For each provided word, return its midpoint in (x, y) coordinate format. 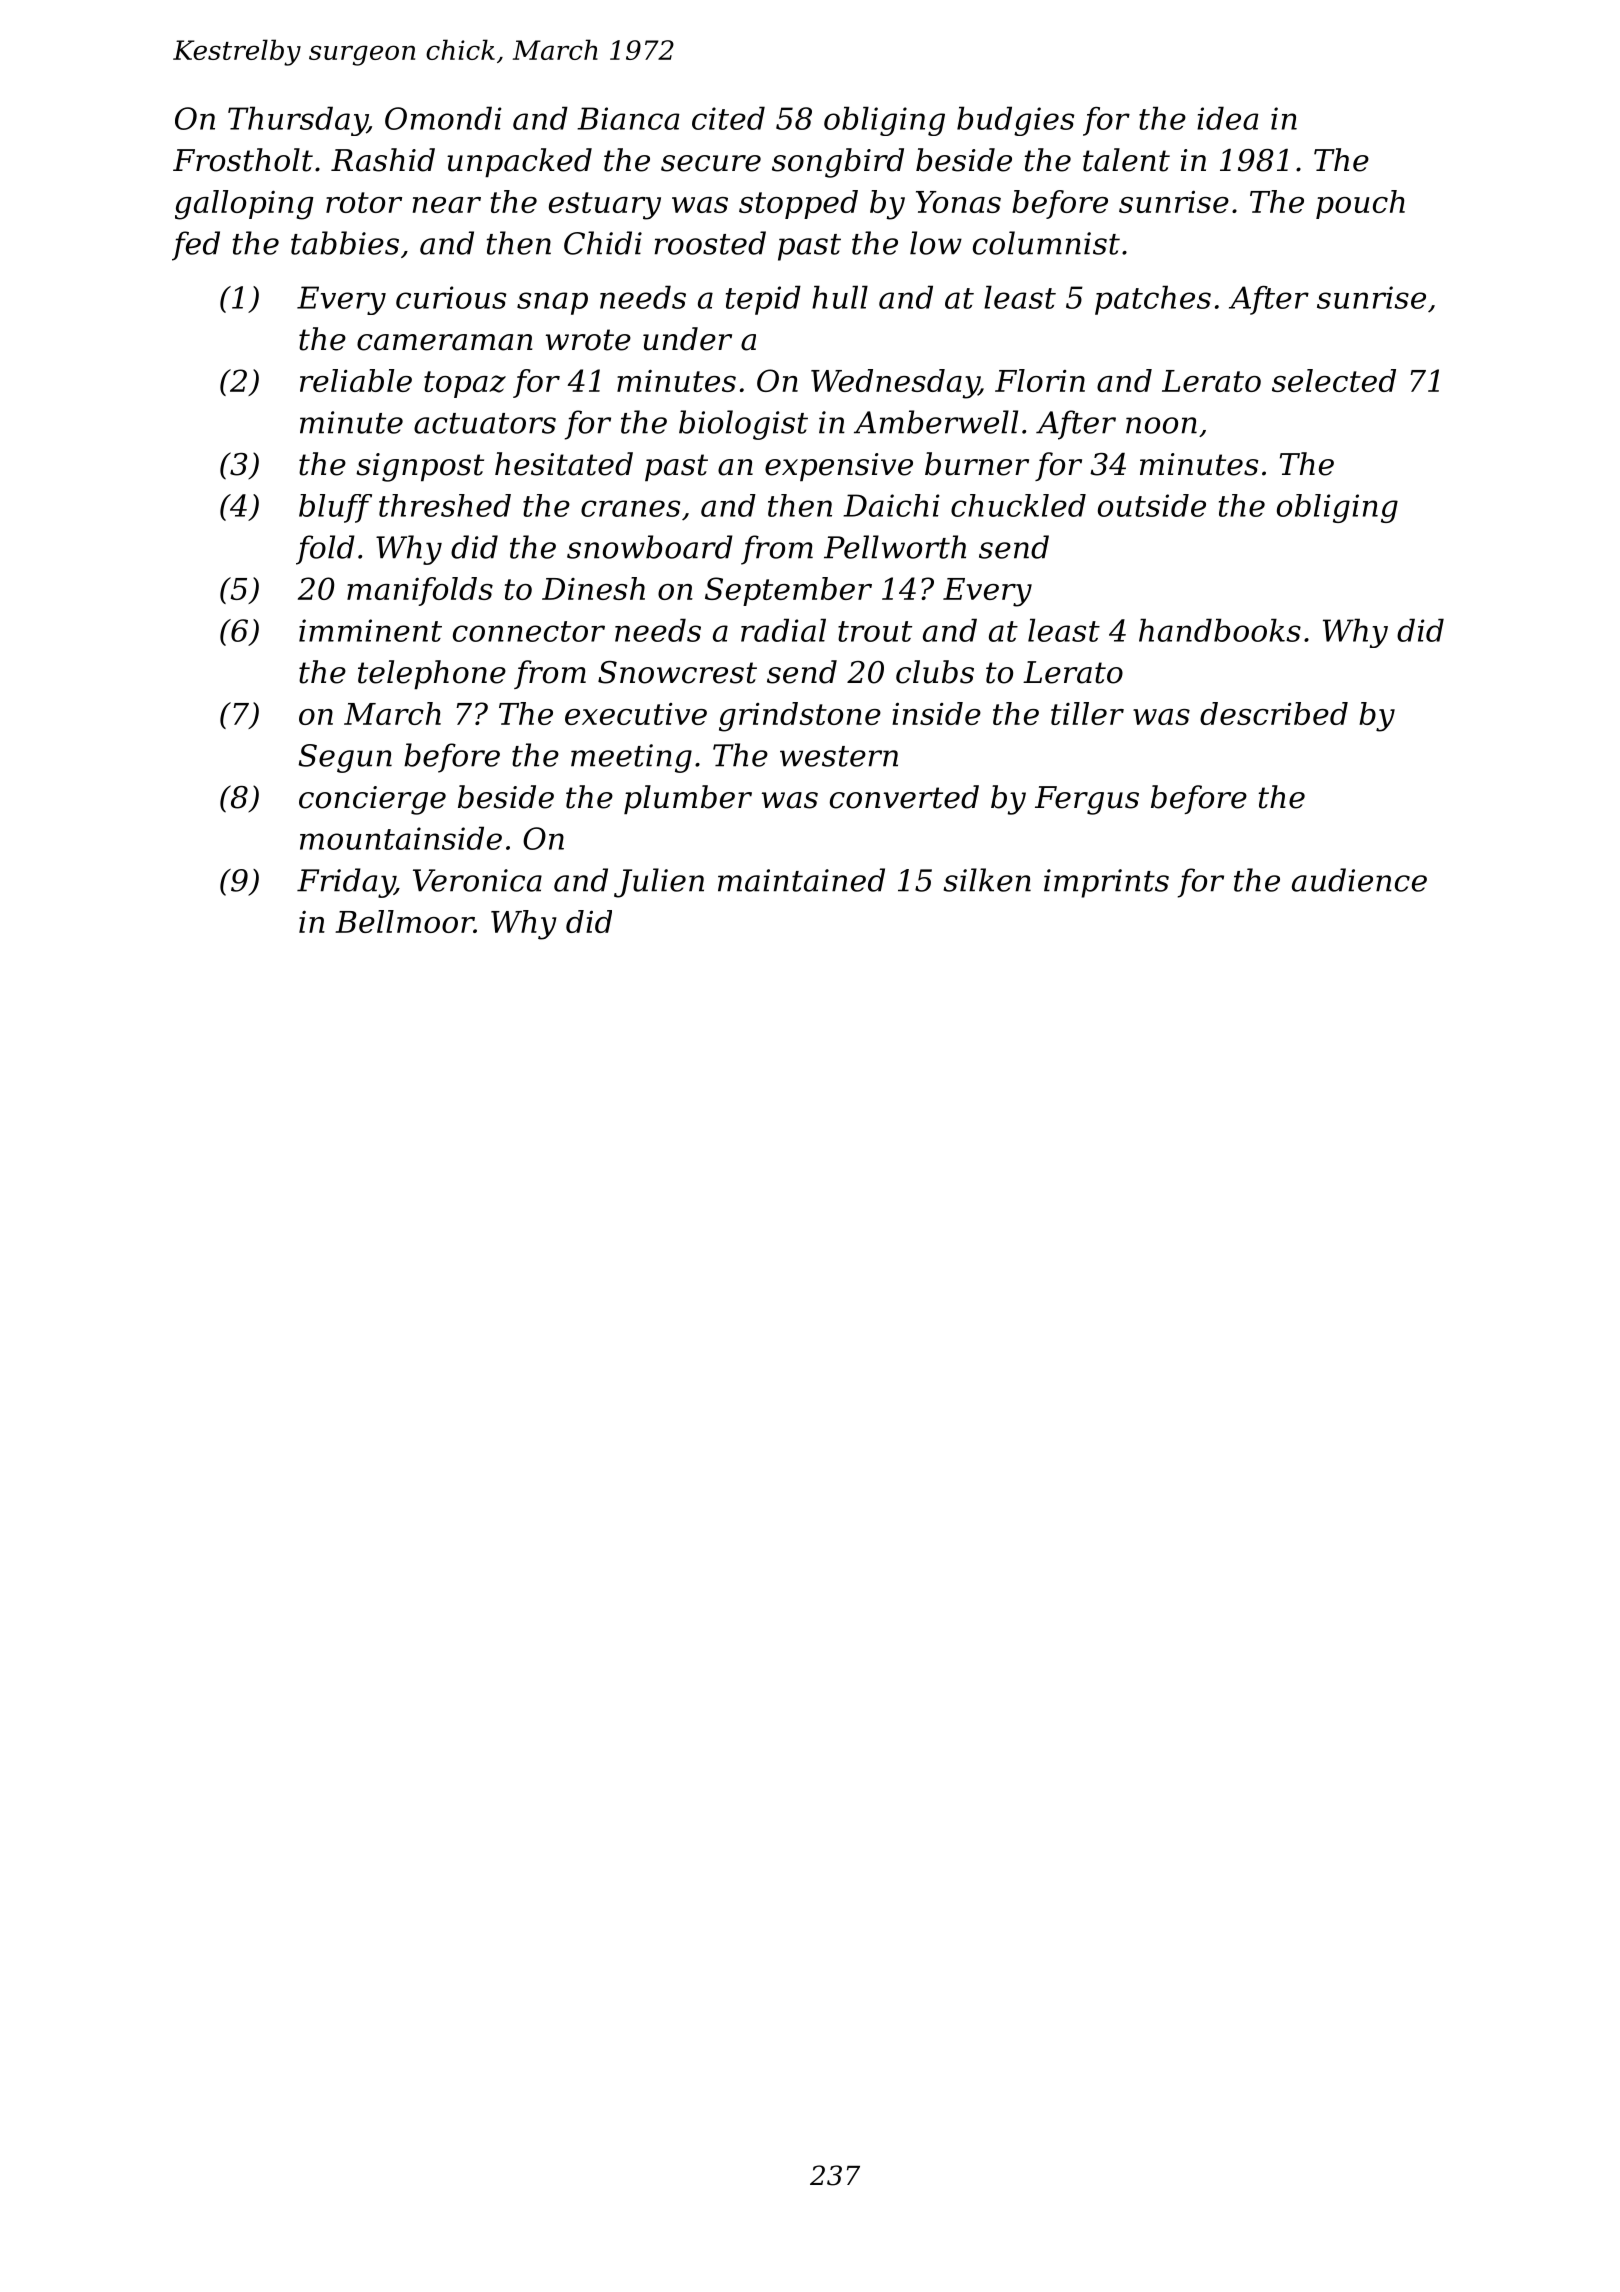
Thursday (297, 121)
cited (728, 118)
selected (1334, 380)
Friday (346, 883)
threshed (445, 505)
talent (1126, 160)
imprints (1106, 883)
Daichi (891, 505)
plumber (688, 799)
